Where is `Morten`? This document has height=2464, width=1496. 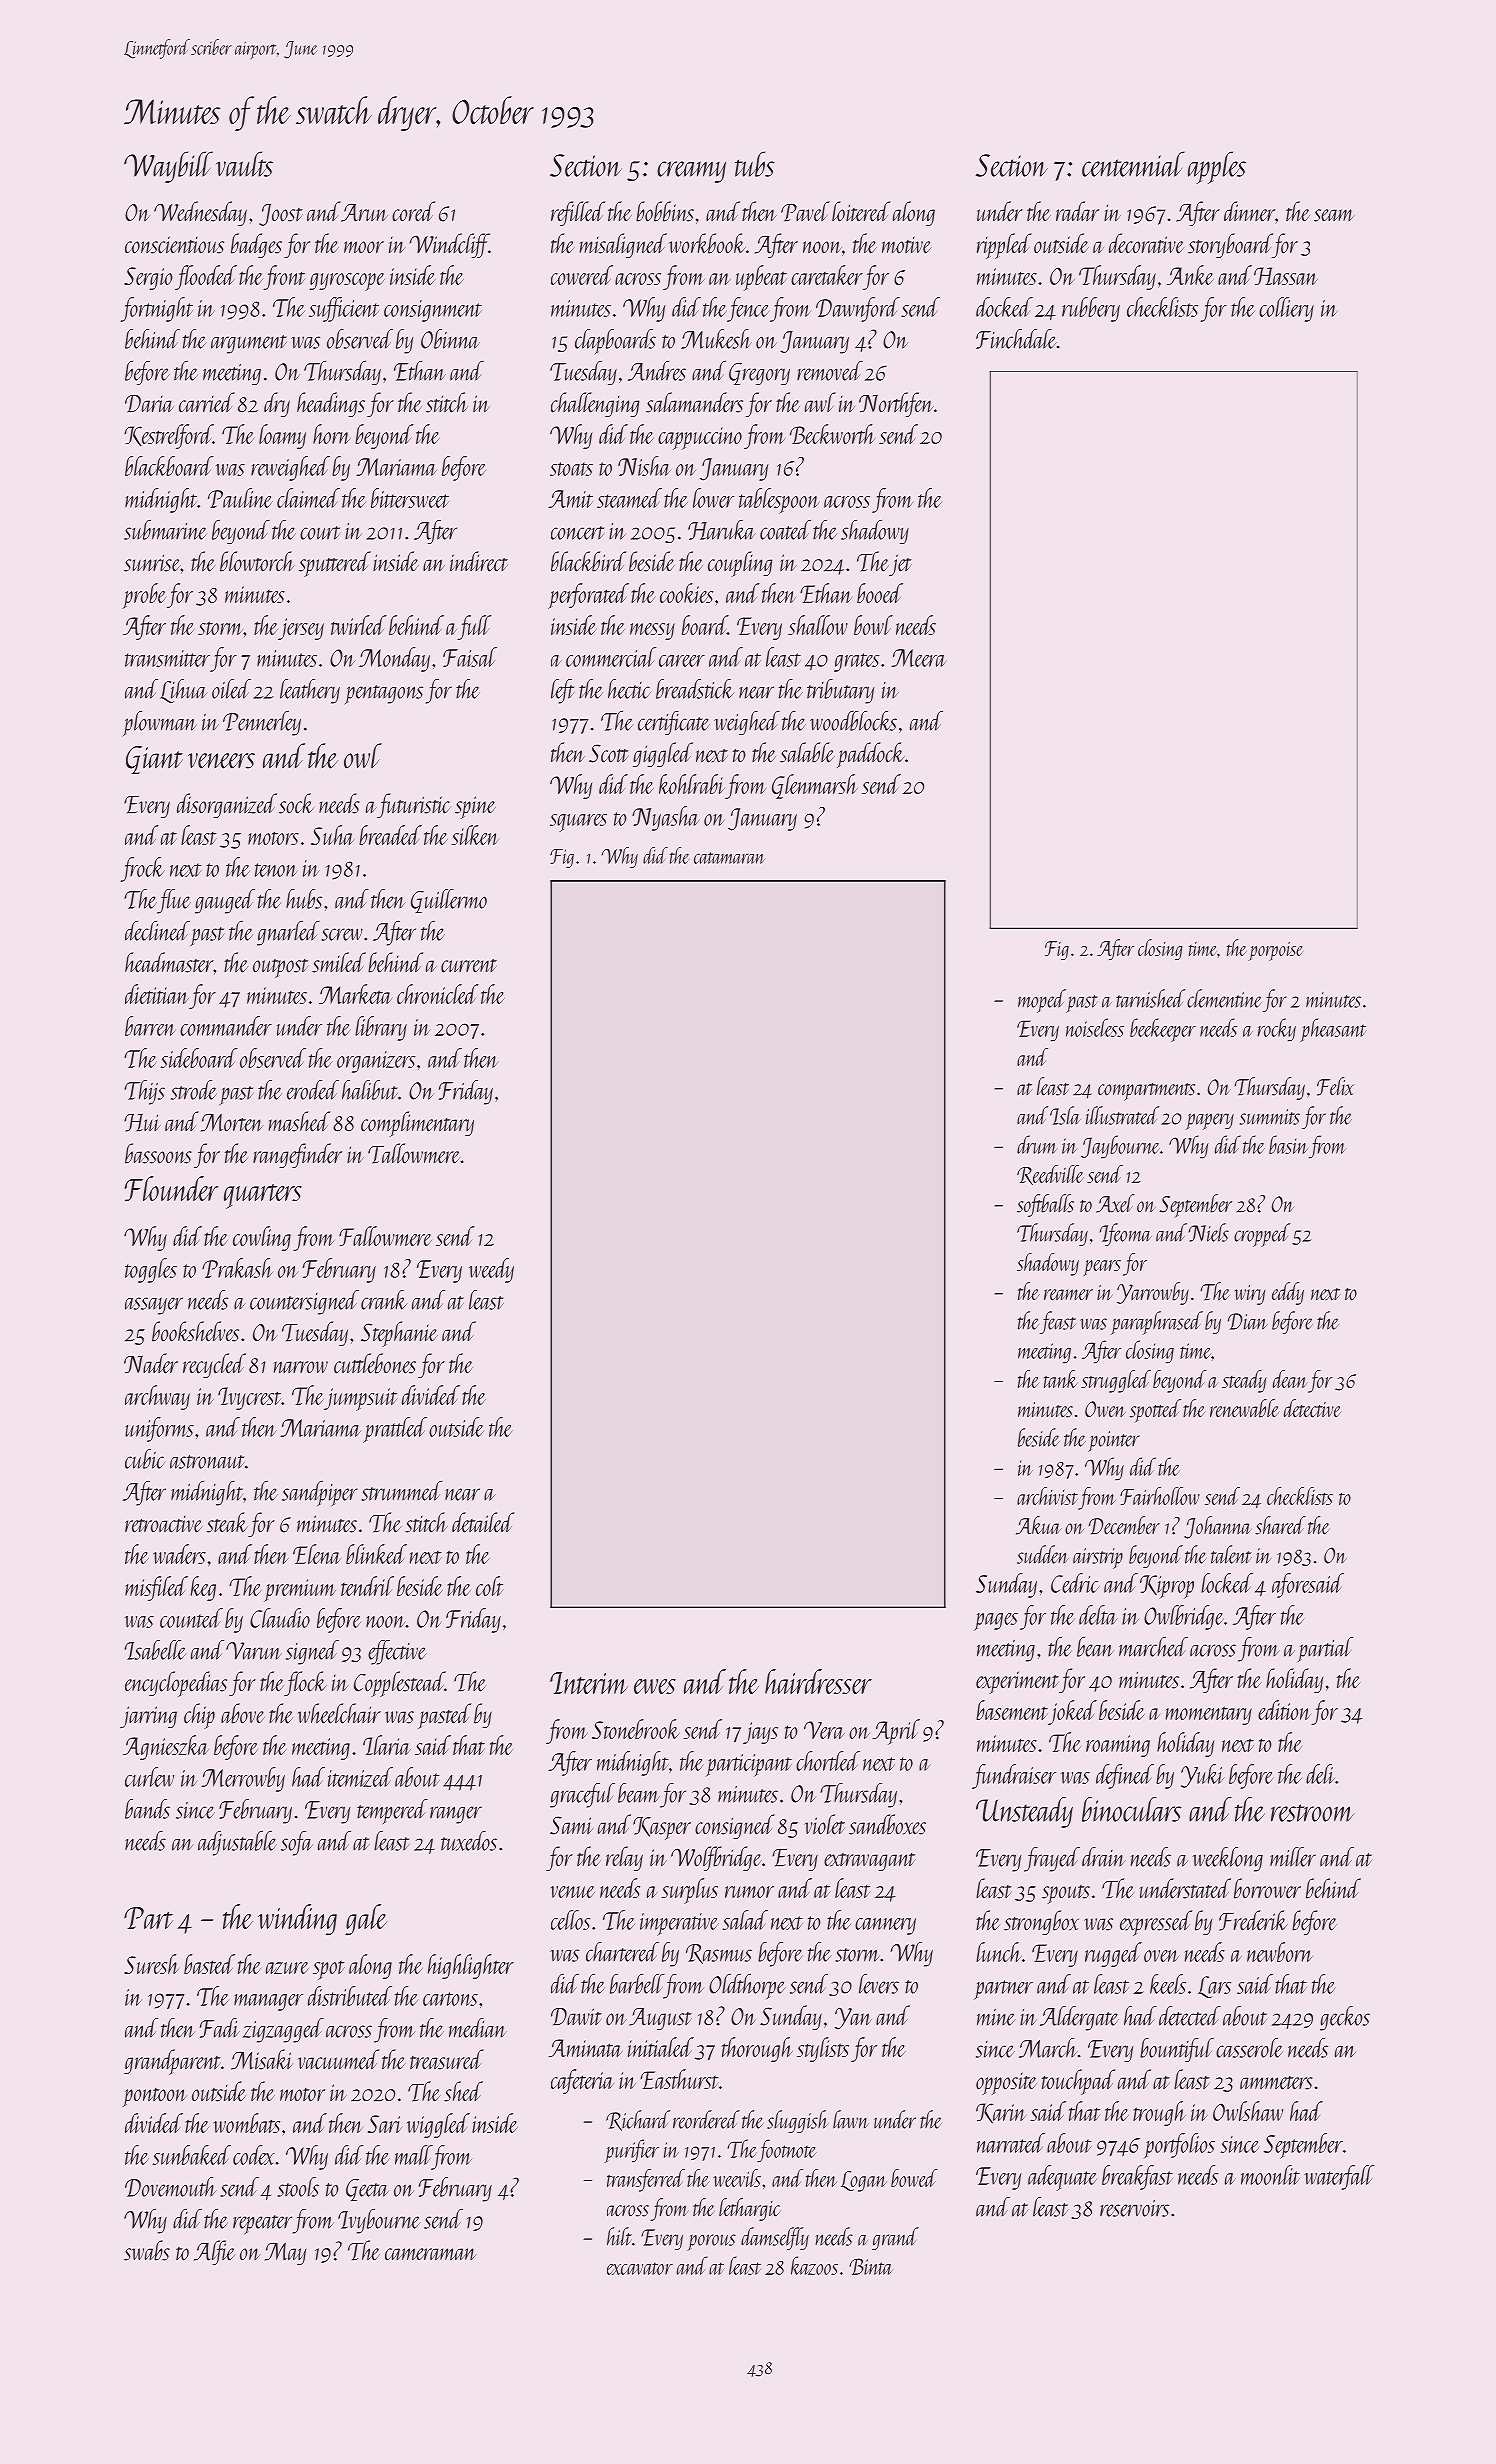
Morten is located at coordinates (232, 1122).
